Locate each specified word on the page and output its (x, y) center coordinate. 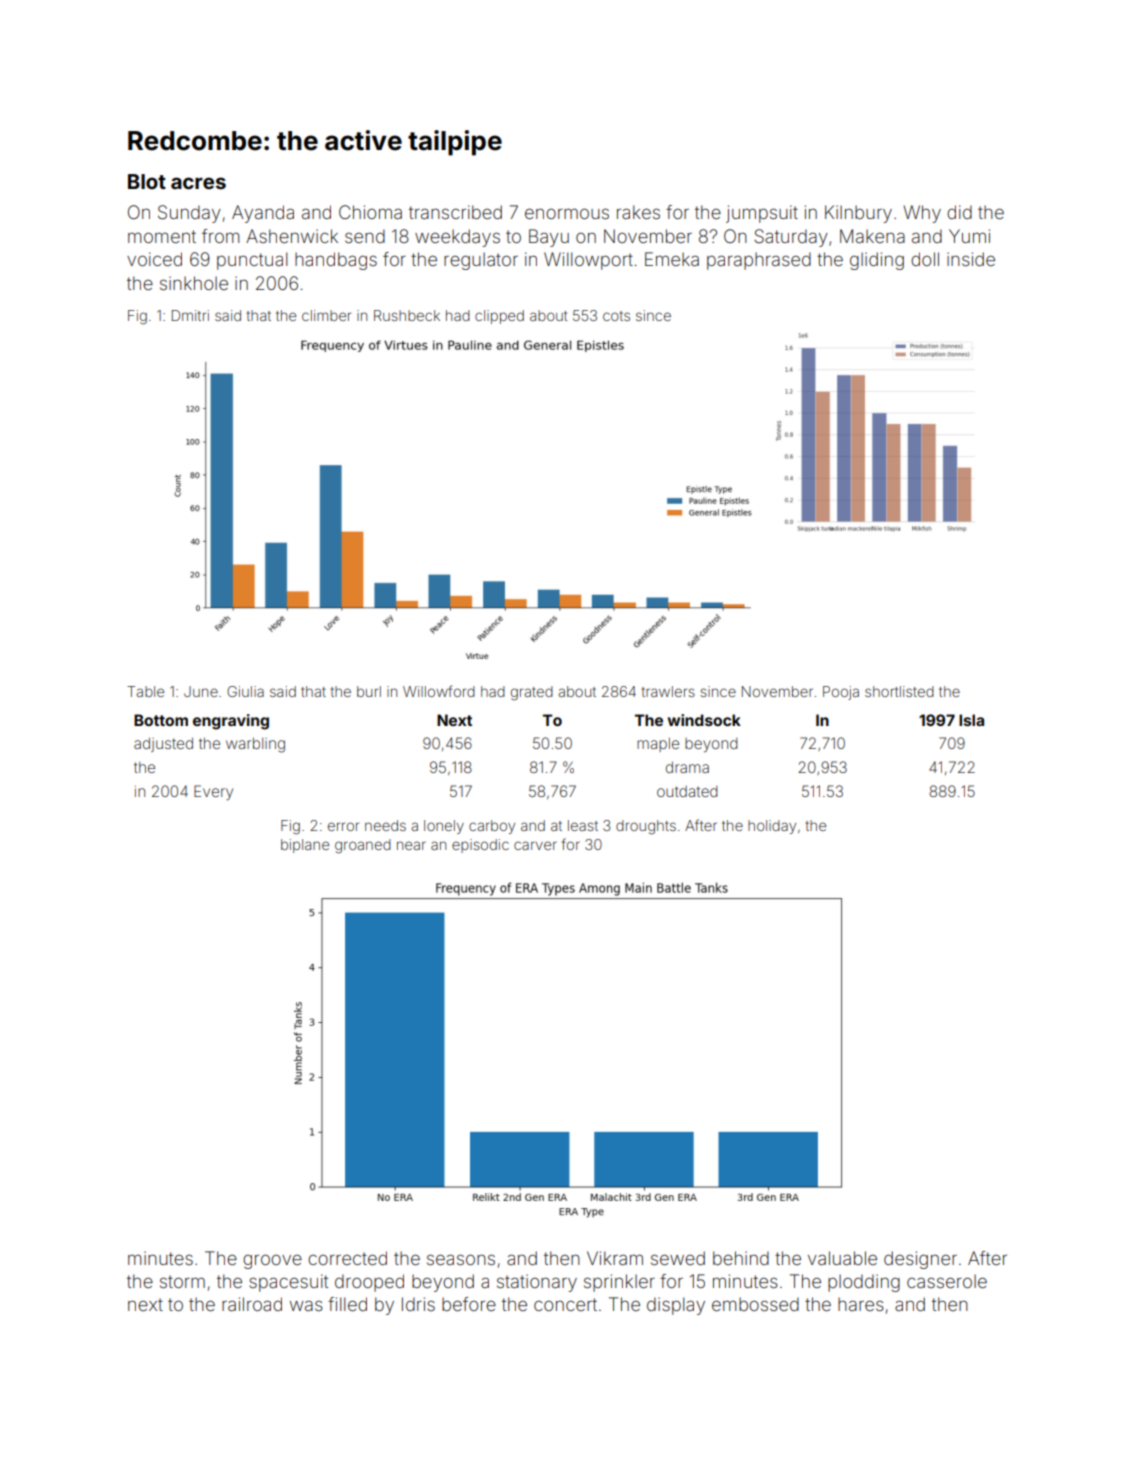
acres (198, 183)
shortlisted (899, 691)
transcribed (455, 212)
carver (535, 845)
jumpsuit (762, 214)
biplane (305, 846)
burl (369, 691)
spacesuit (288, 1283)
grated (532, 693)
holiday (772, 827)
